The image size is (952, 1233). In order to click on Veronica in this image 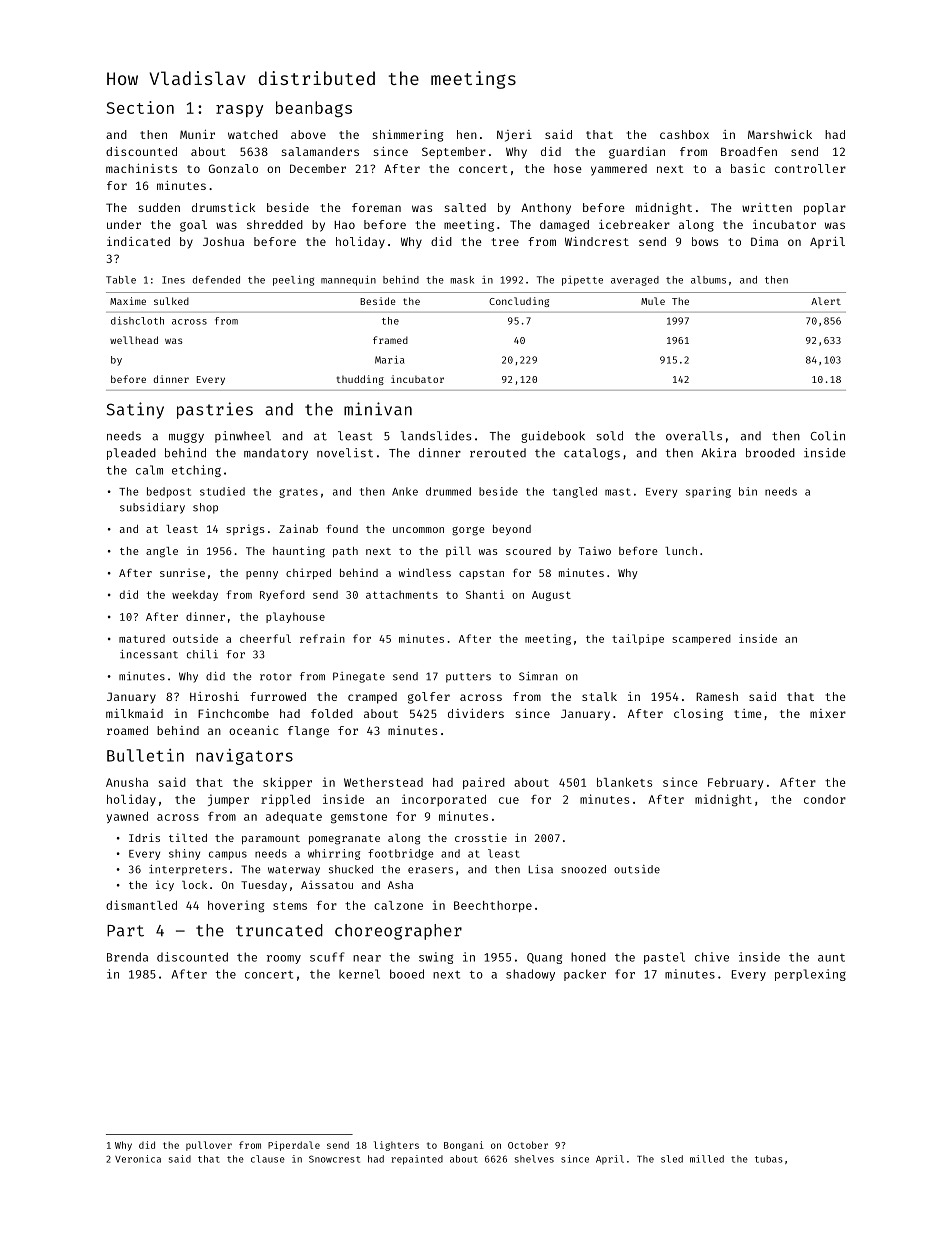, I will do `click(138, 1159)`.
